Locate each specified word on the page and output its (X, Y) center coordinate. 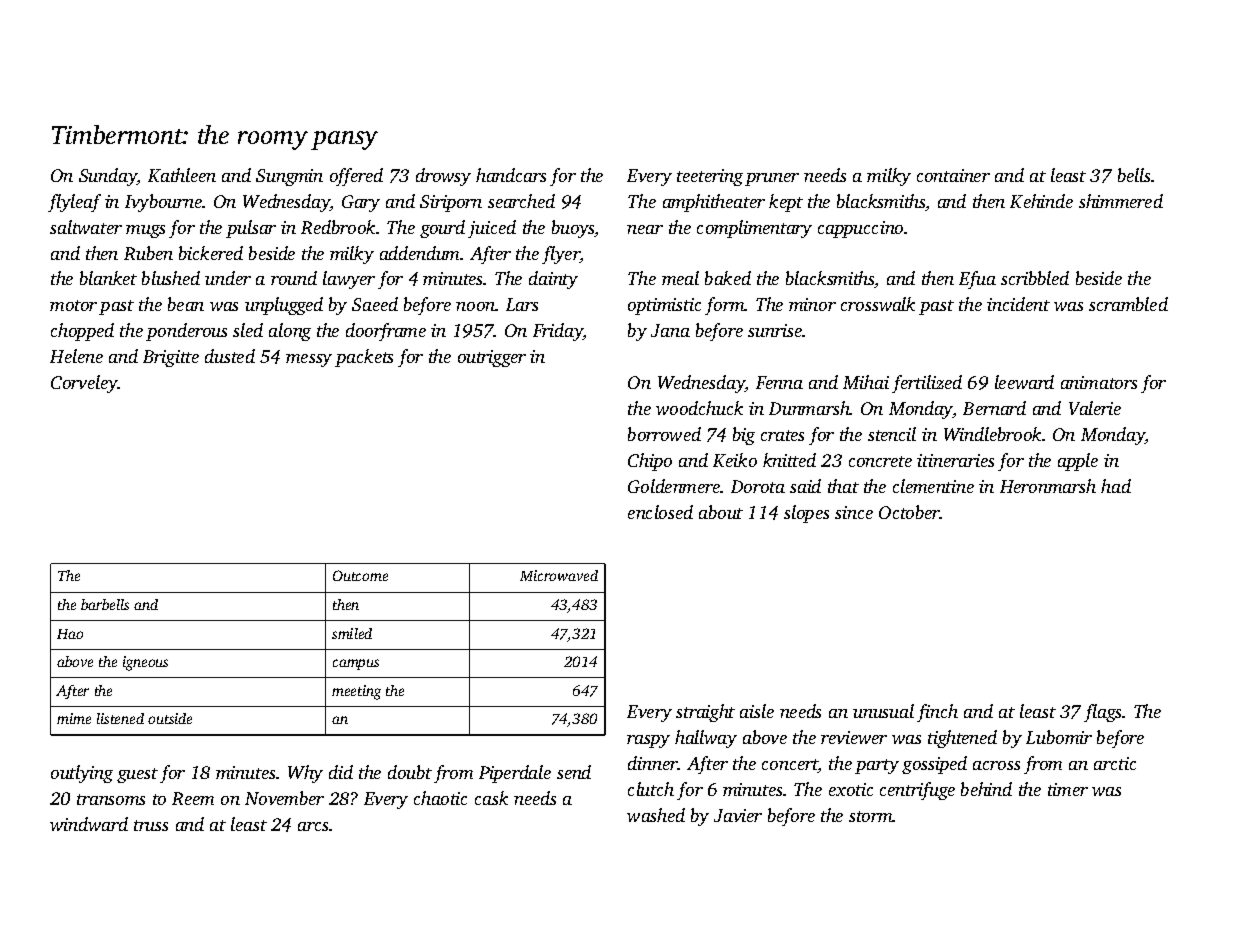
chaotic (440, 798)
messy (309, 360)
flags (1102, 713)
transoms (111, 799)
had (1116, 486)
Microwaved (559, 575)
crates (782, 435)
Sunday (108, 177)
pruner (772, 179)
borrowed (664, 434)
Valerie (1095, 408)
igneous (145, 663)
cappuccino (860, 229)
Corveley (84, 384)
